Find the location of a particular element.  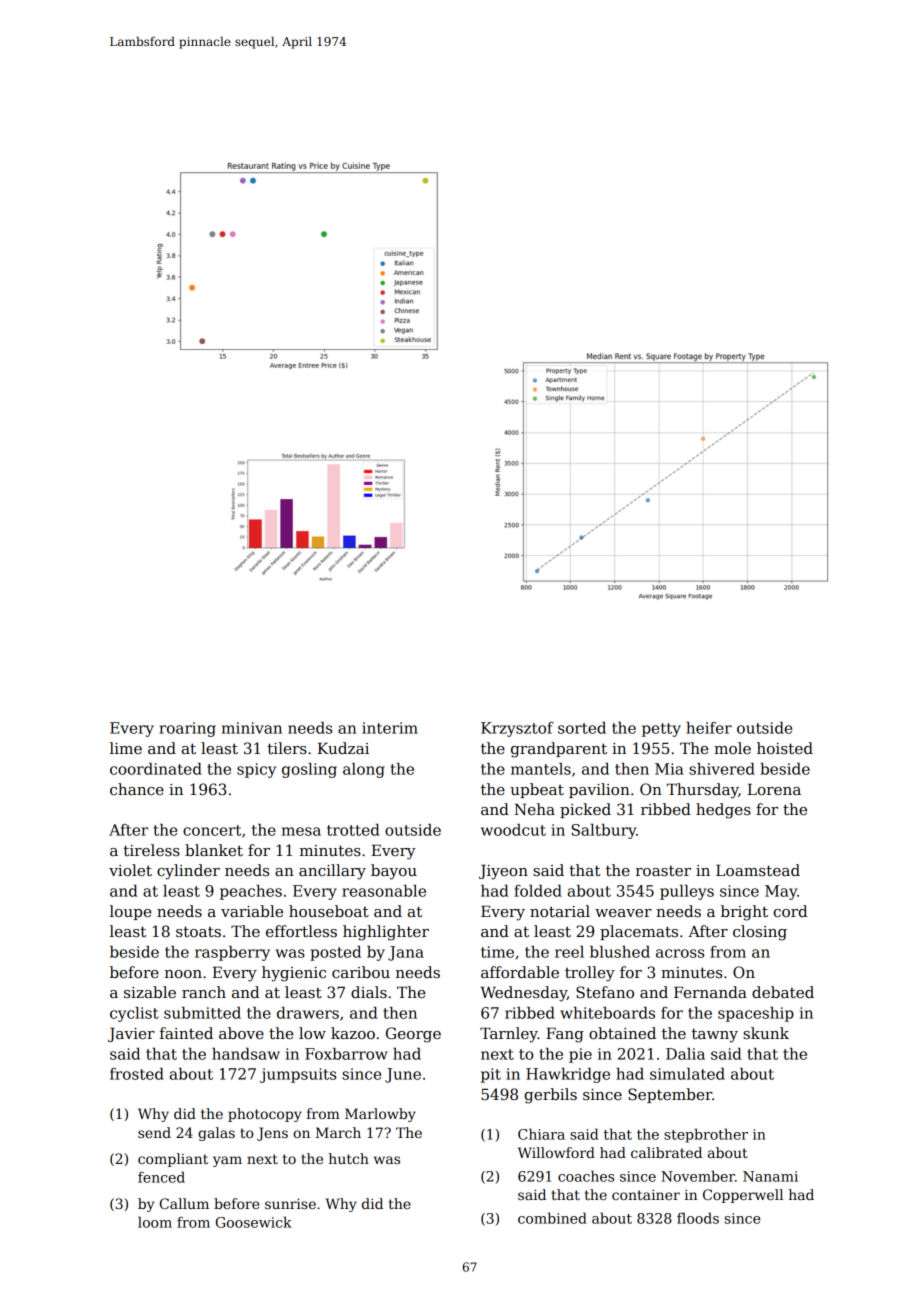

Loamstead is located at coordinates (758, 870).
